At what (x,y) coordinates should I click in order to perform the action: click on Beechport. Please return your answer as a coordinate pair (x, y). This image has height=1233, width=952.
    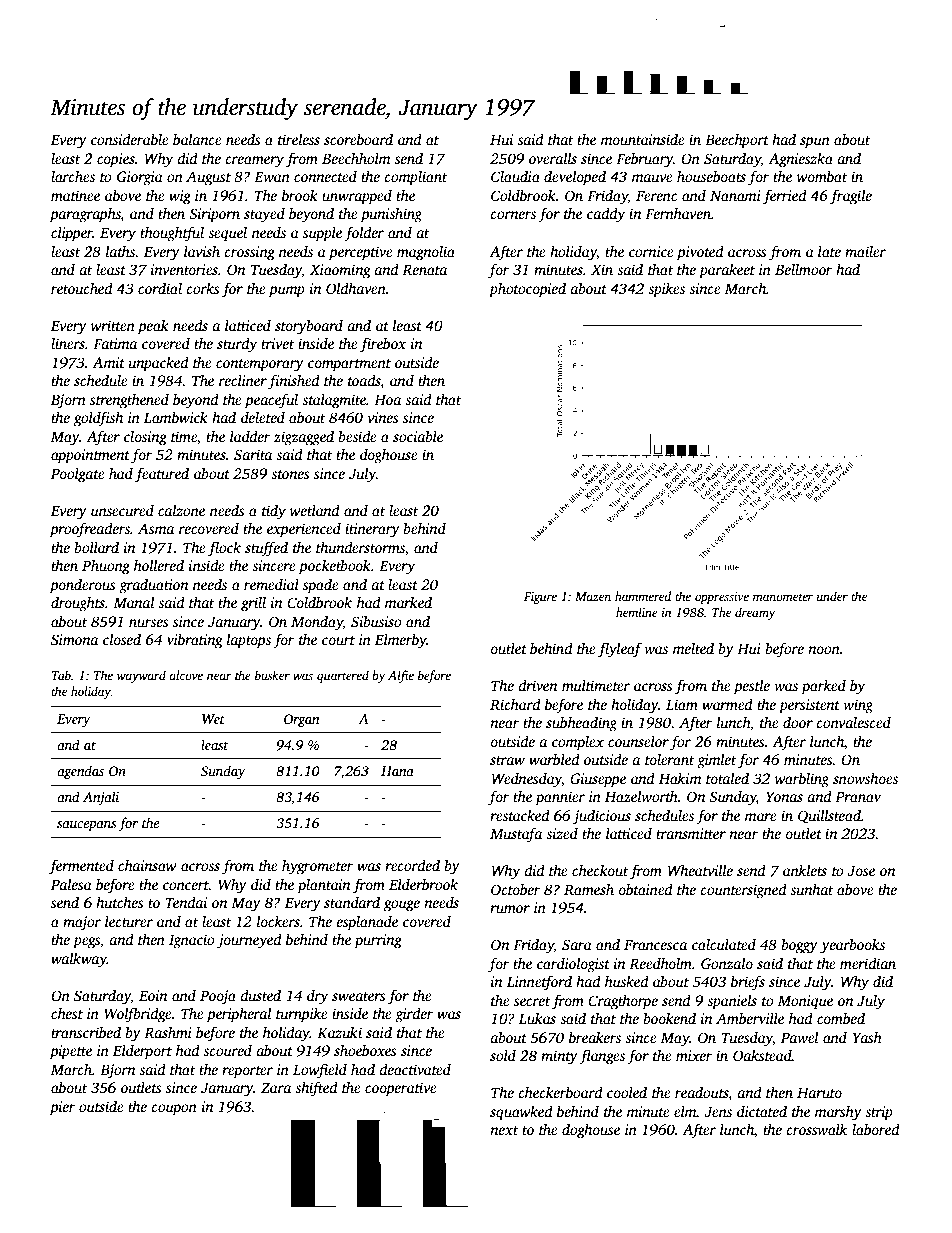
    Looking at the image, I should click on (737, 141).
